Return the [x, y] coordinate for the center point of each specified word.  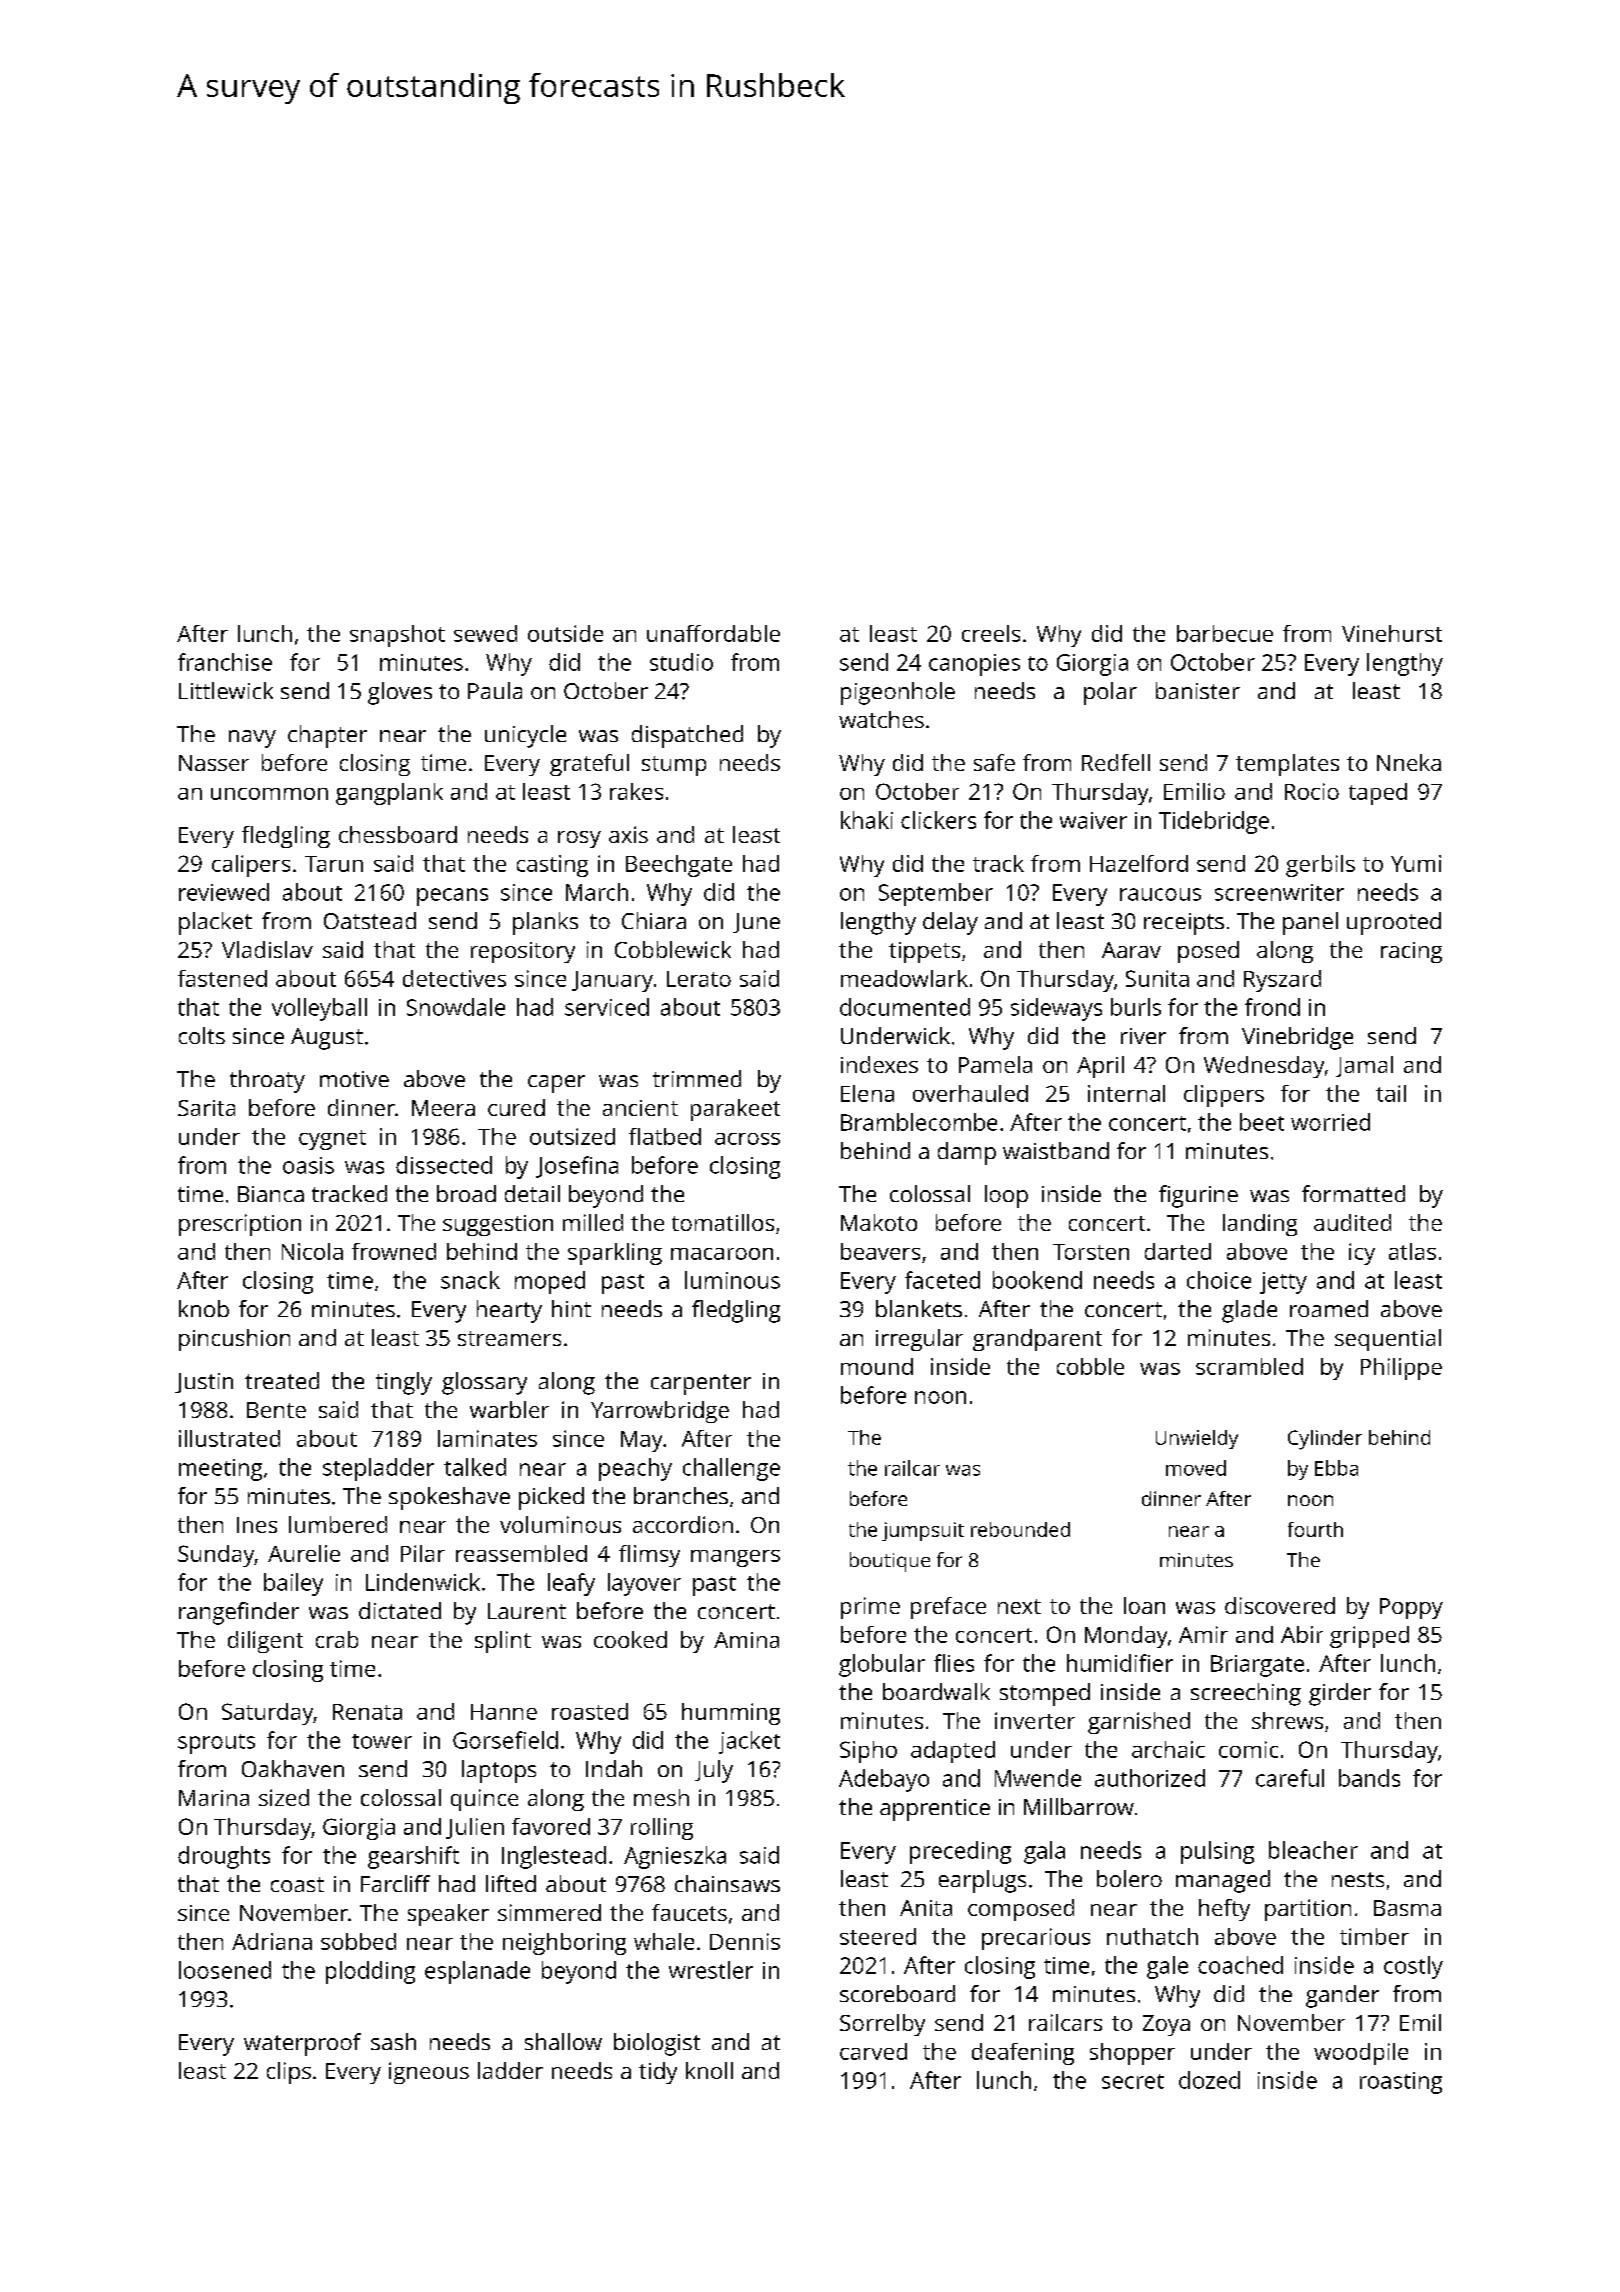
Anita [926, 1908]
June [756, 923]
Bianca [271, 1194]
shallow [563, 2041]
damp [967, 1153]
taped [1378, 794]
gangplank [389, 794]
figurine [1198, 1196]
